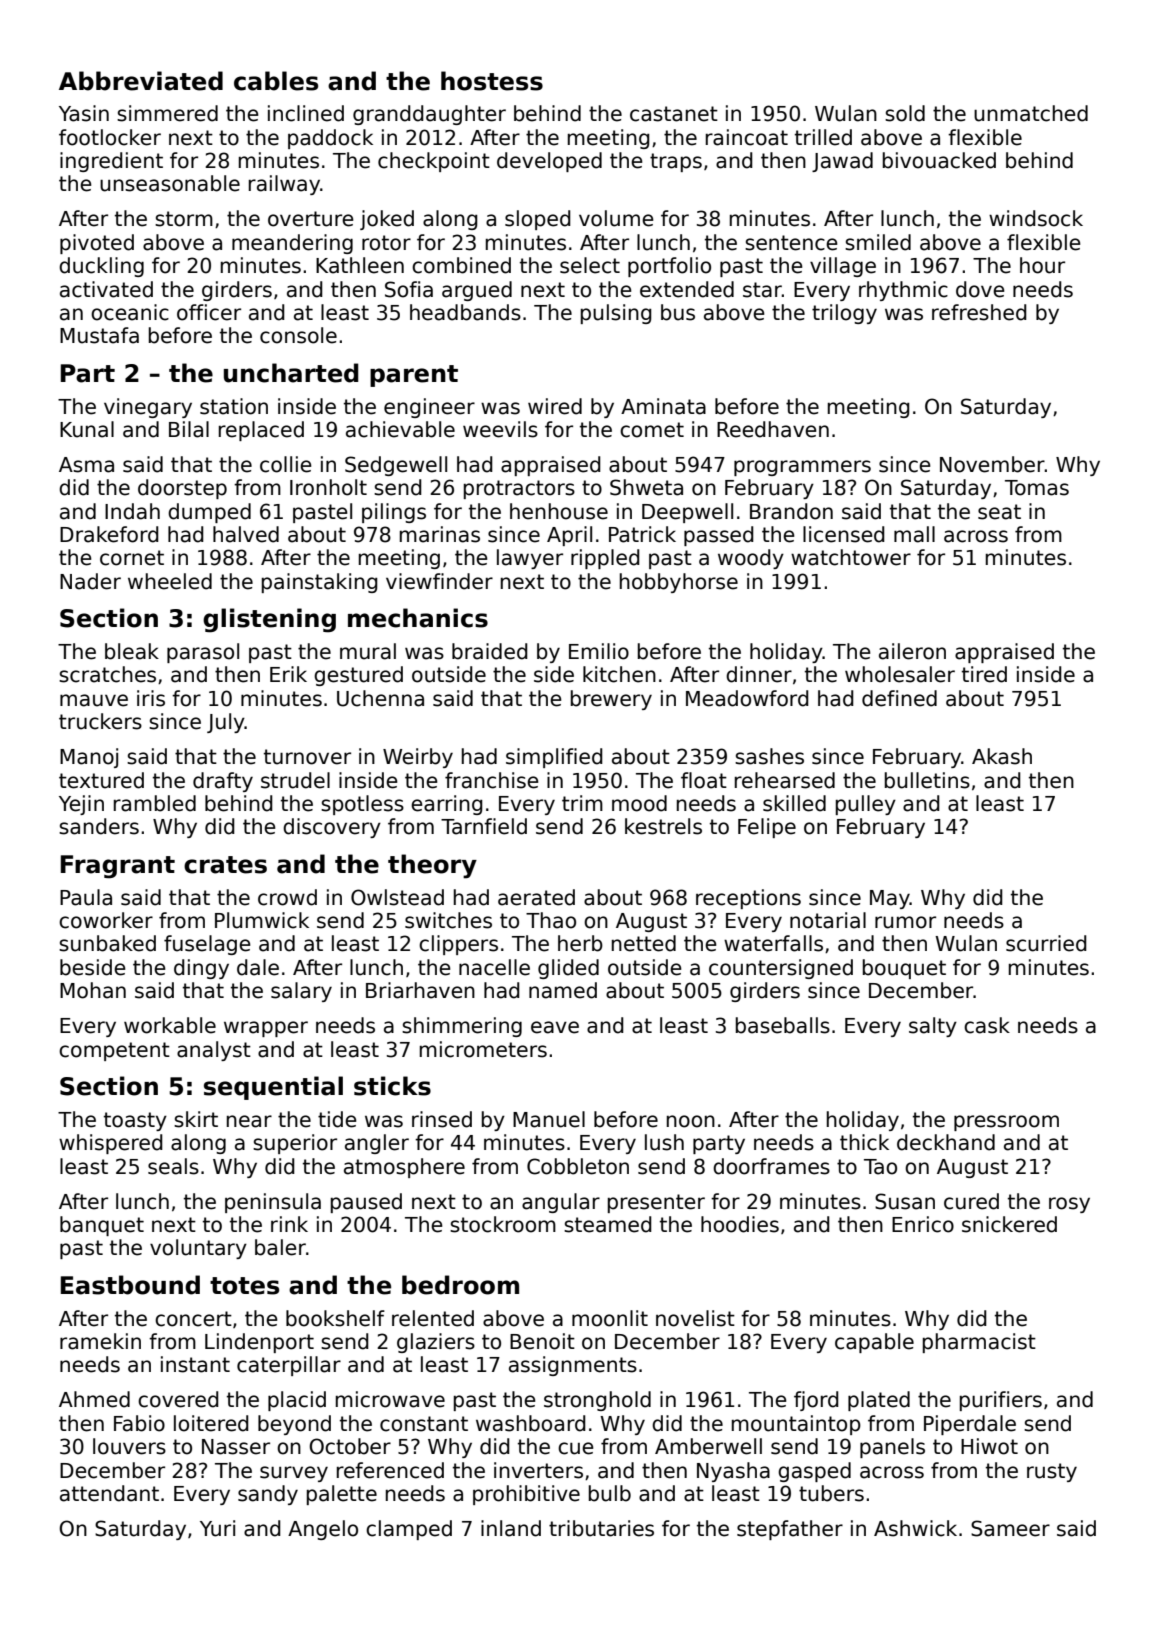  I want to click on vinegary, so click(148, 408).
